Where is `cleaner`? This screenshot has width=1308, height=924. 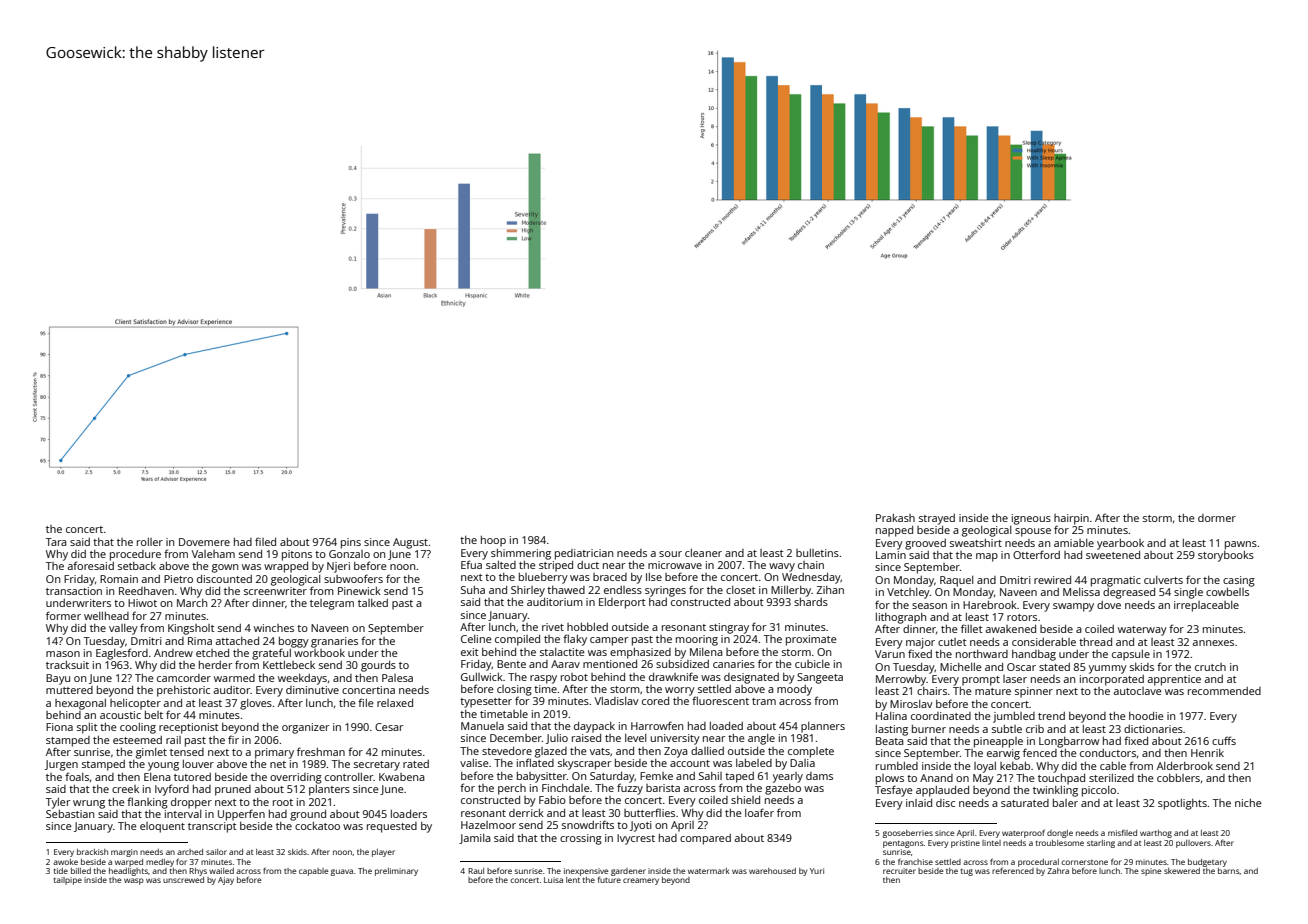 cleaner is located at coordinates (703, 553).
